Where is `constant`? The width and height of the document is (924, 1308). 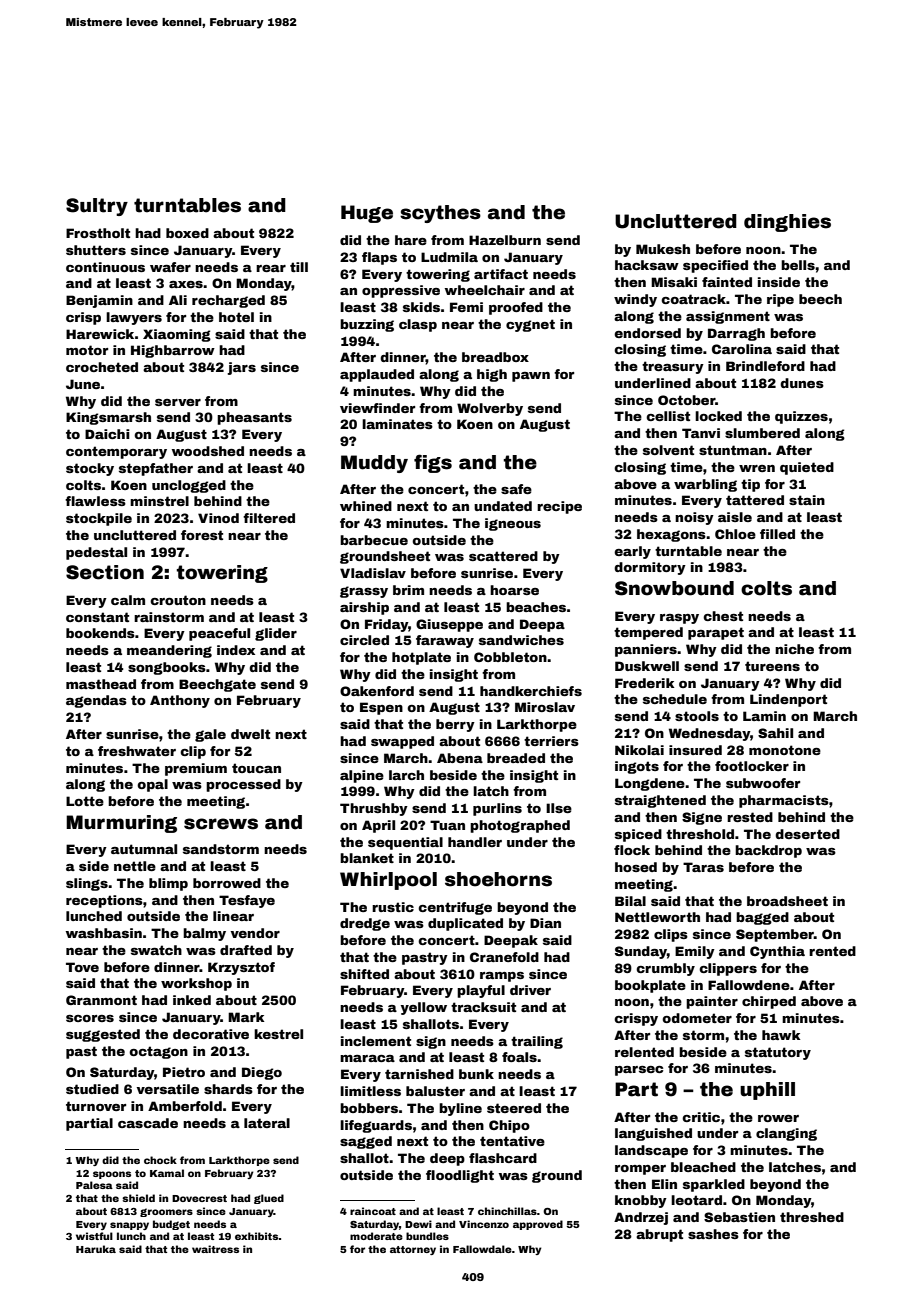 constant is located at coordinates (97, 617).
